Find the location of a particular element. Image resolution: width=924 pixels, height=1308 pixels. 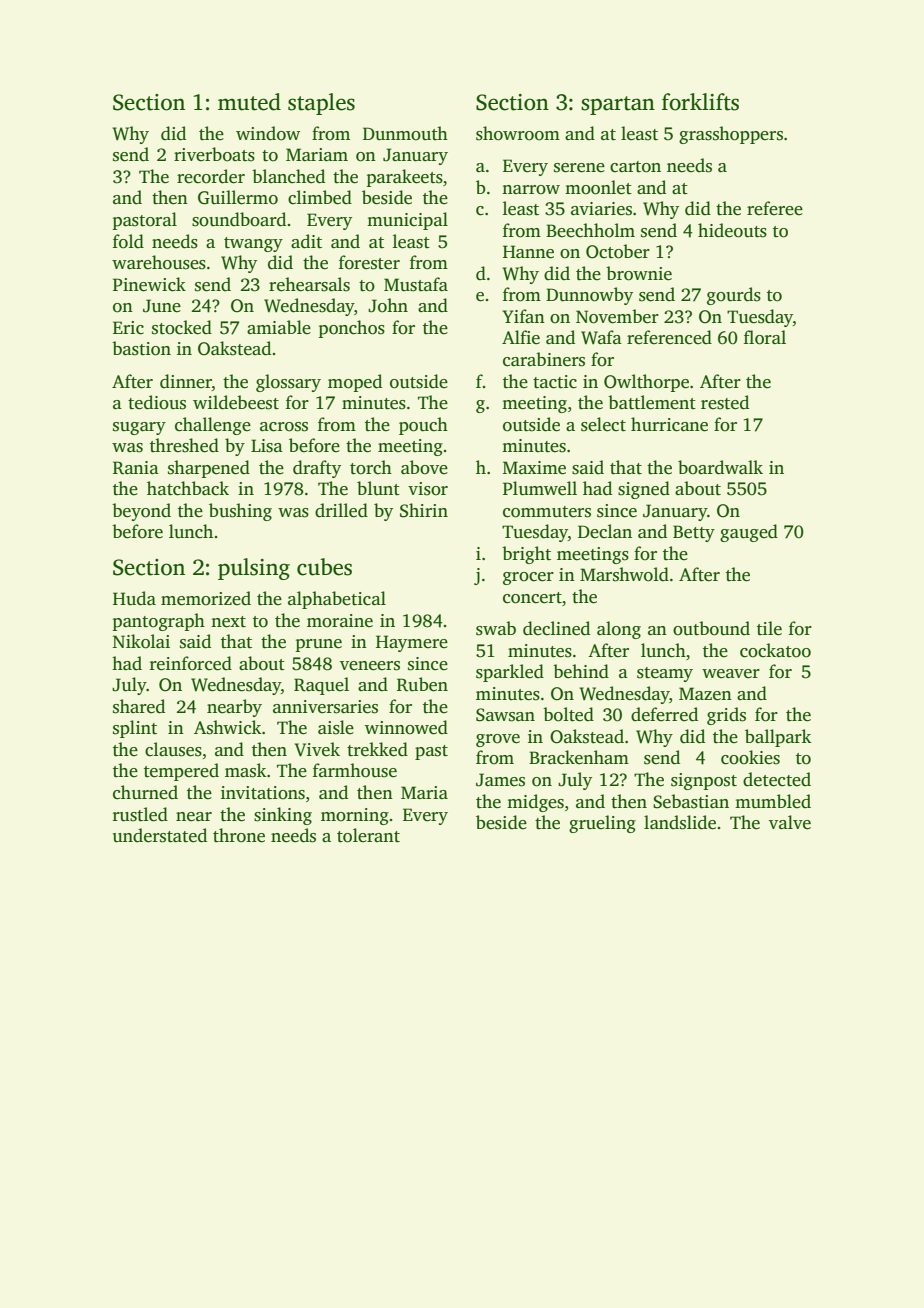

throne is located at coordinates (239, 835).
